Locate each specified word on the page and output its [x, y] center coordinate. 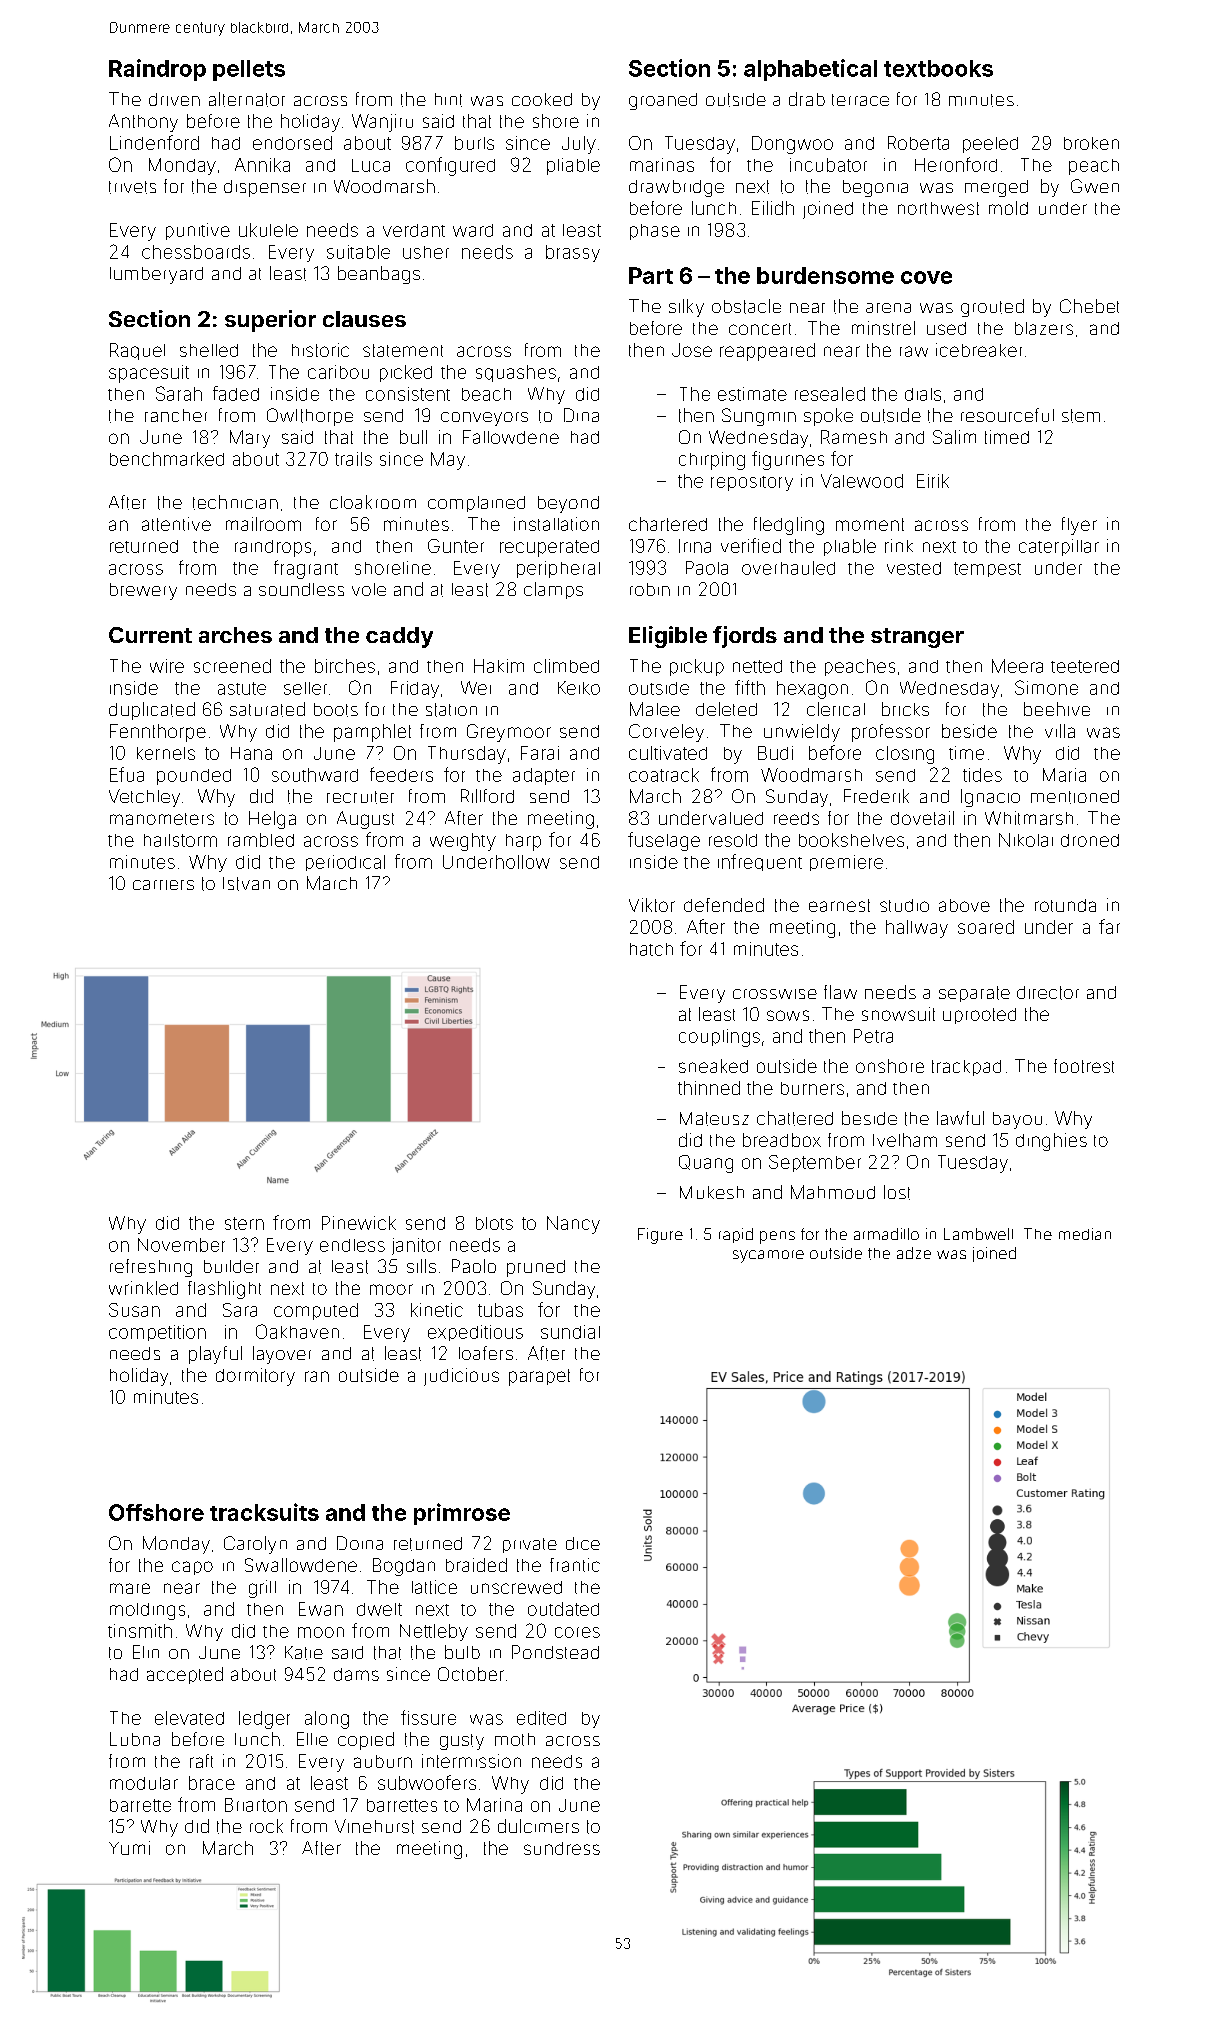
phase [655, 232]
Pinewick [359, 1223]
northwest [938, 208]
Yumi [129, 1848]
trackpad [966, 1068]
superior [270, 321]
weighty [463, 842]
